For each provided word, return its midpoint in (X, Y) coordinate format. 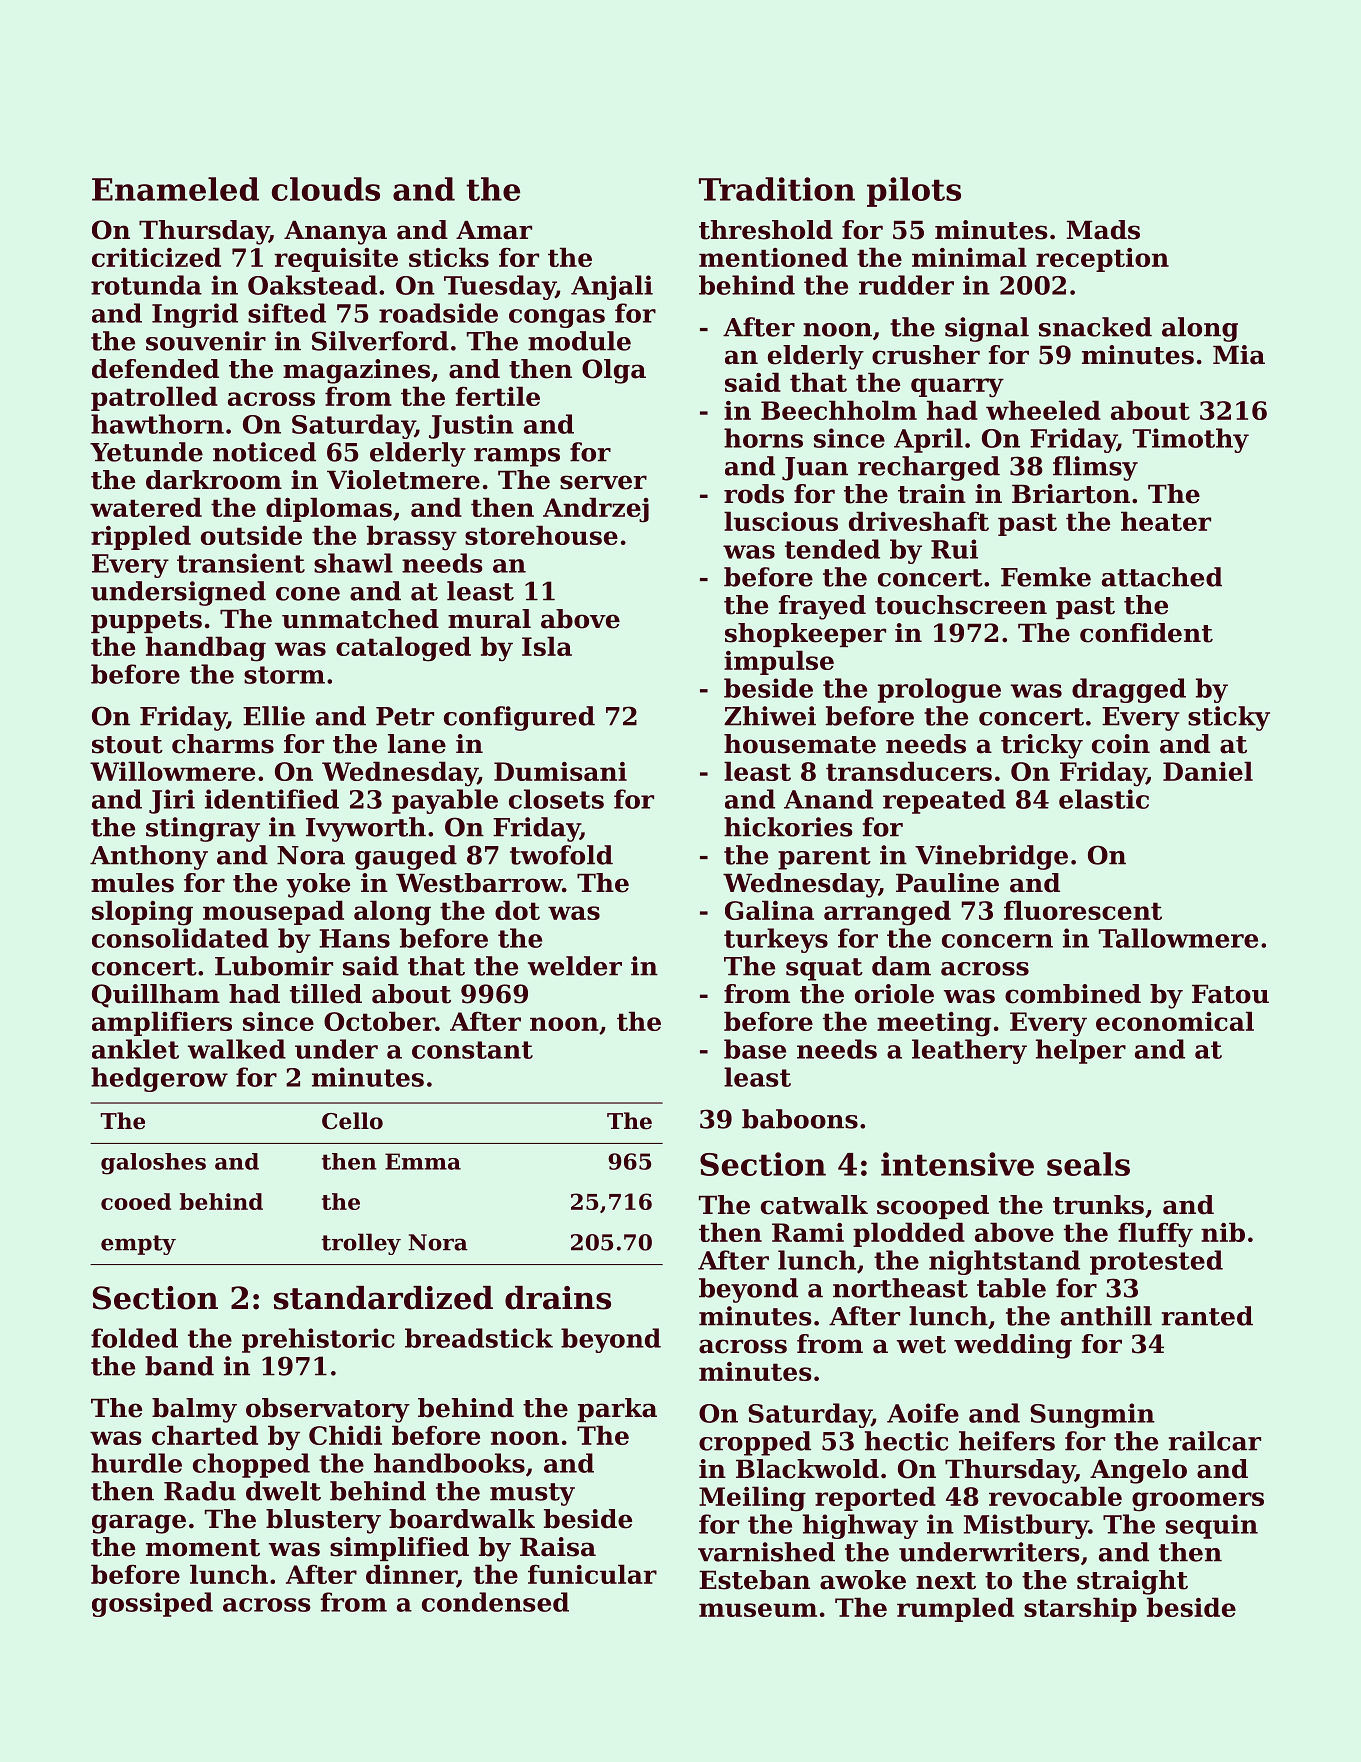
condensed (495, 1602)
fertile (498, 396)
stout (127, 745)
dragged (1129, 690)
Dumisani (560, 771)
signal (987, 329)
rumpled (955, 1609)
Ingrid (195, 315)
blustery (323, 1521)
